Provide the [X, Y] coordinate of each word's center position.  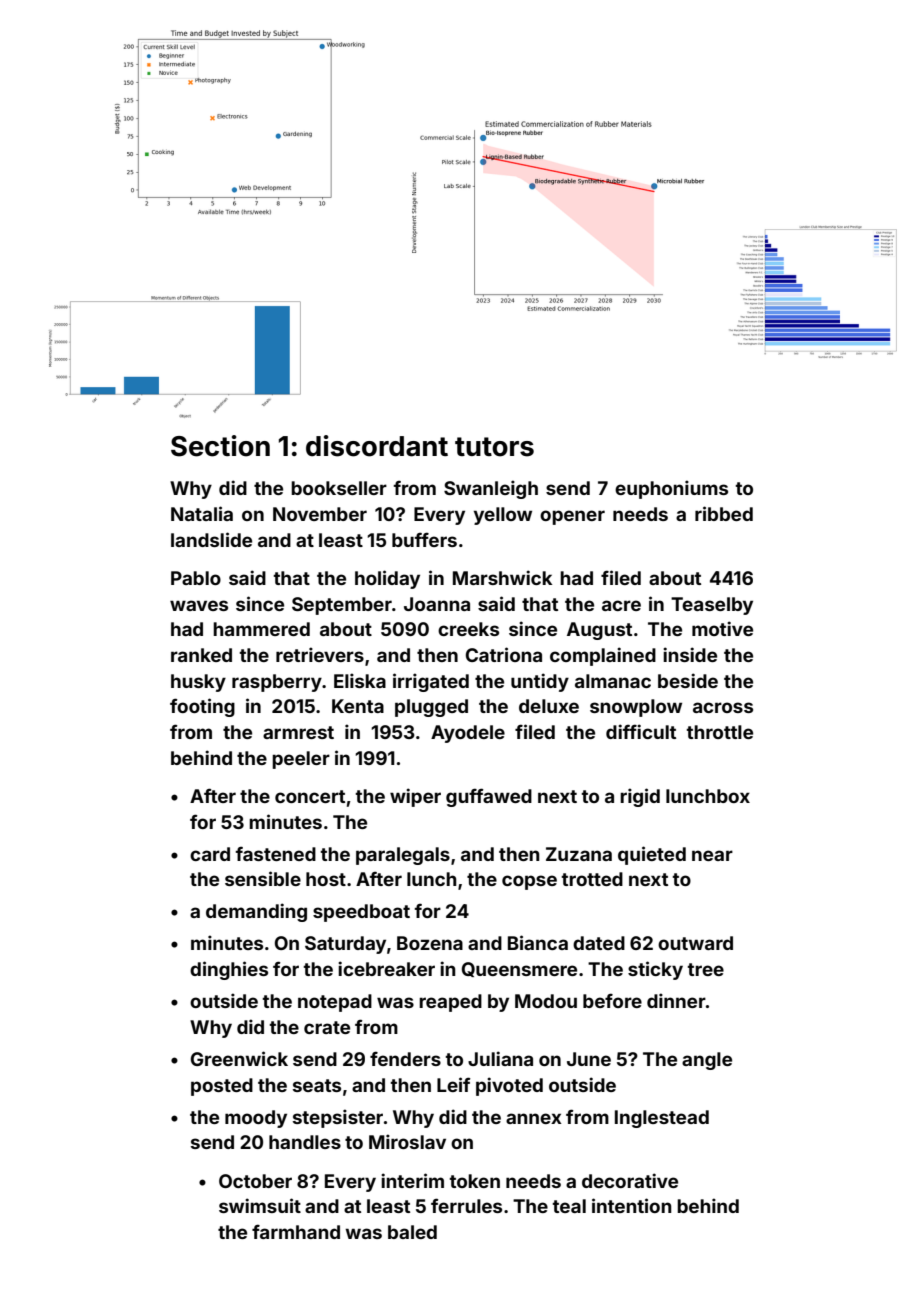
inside [690, 654]
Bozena [430, 943]
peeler [301, 760]
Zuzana [579, 854]
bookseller [339, 488]
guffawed [489, 797]
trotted [592, 879]
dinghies [229, 970]
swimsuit [260, 1205]
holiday [387, 579]
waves [199, 605]
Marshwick [502, 577]
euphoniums [671, 489]
